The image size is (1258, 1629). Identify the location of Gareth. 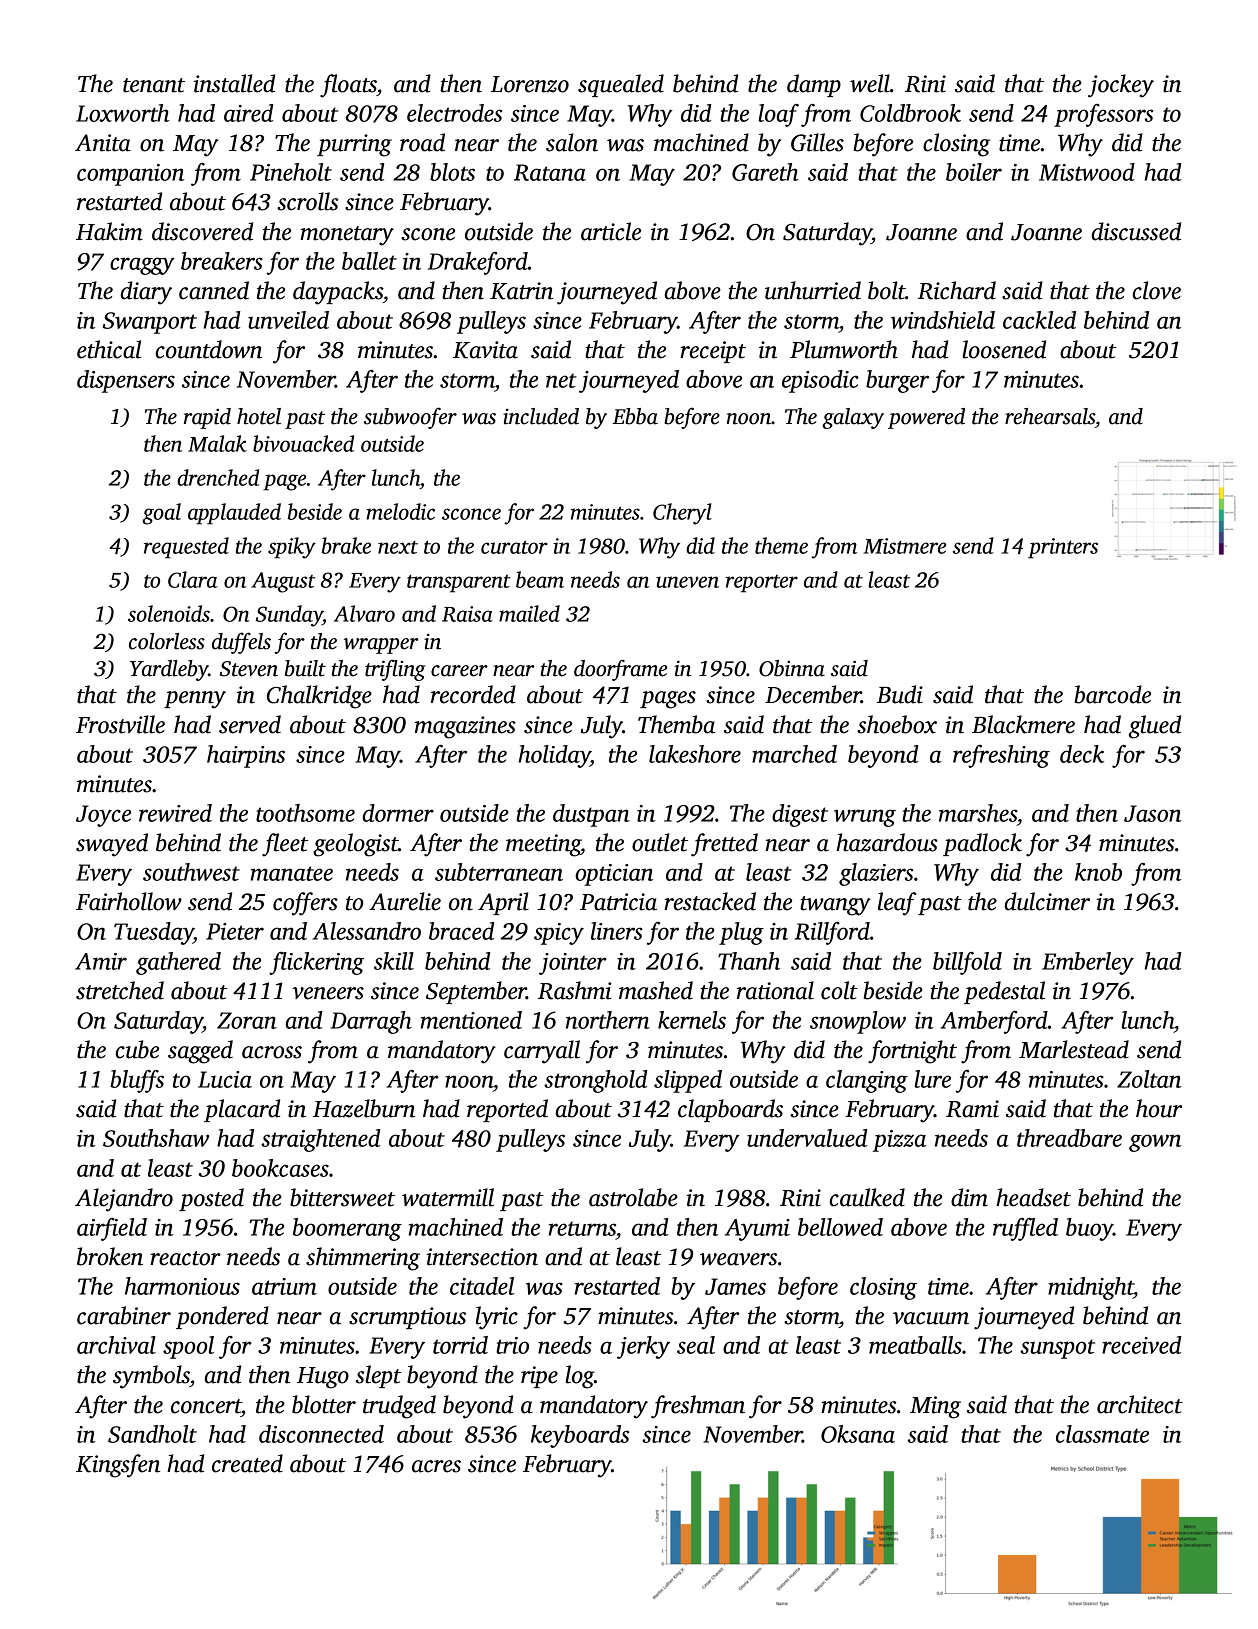
(765, 172).
